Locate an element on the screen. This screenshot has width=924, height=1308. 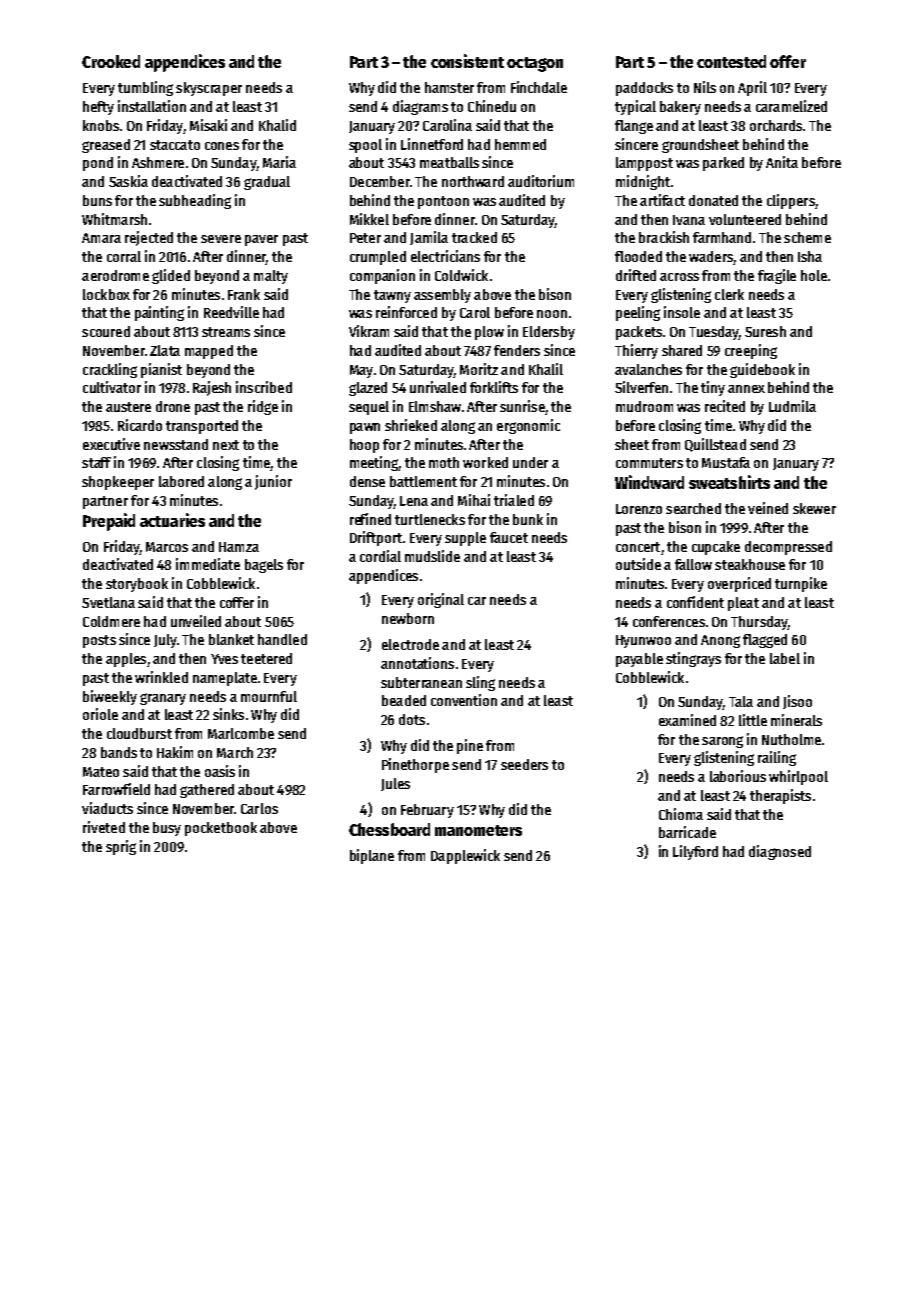
waders is located at coordinates (711, 256).
